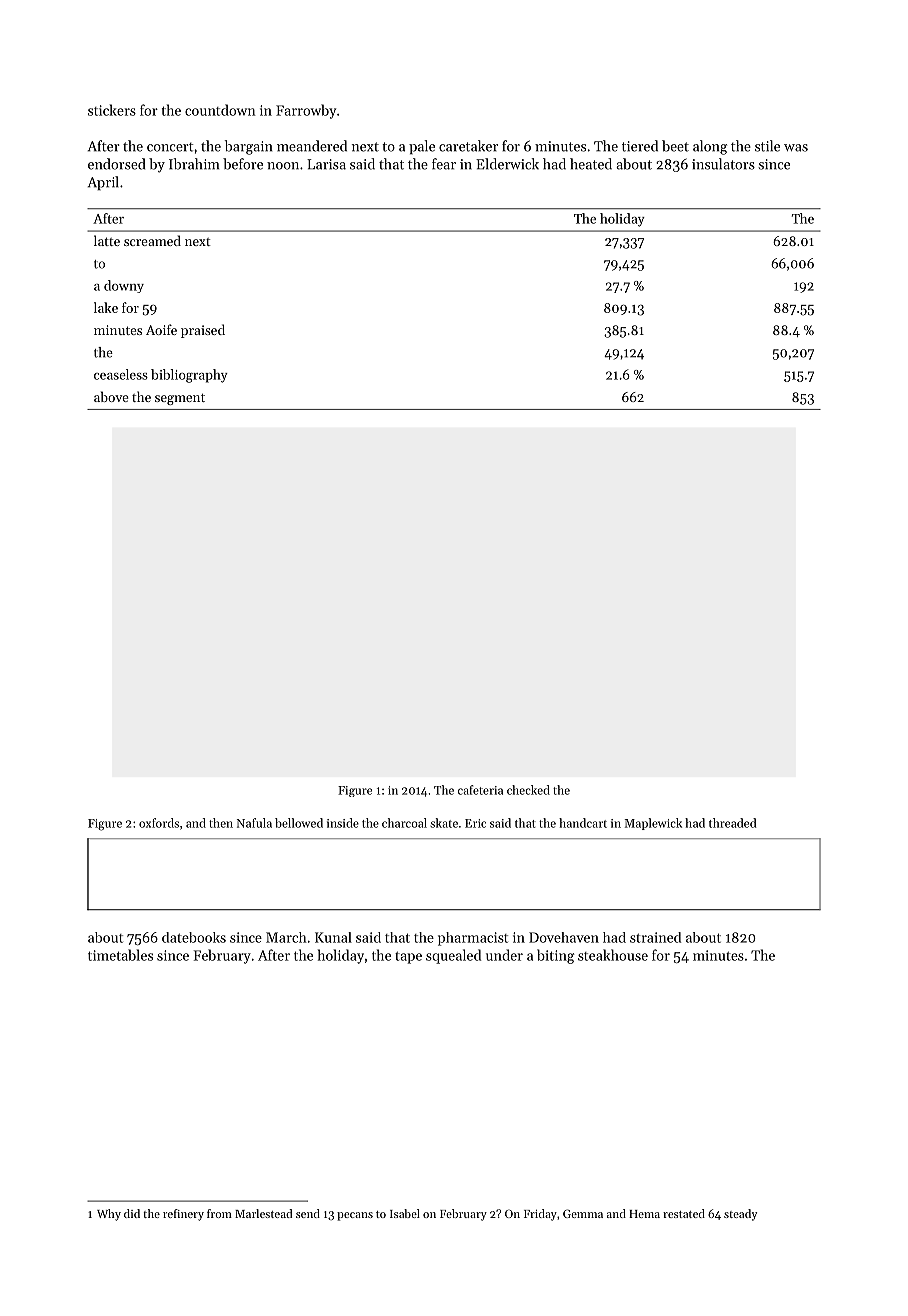  I want to click on pharmacist, so click(473, 939).
